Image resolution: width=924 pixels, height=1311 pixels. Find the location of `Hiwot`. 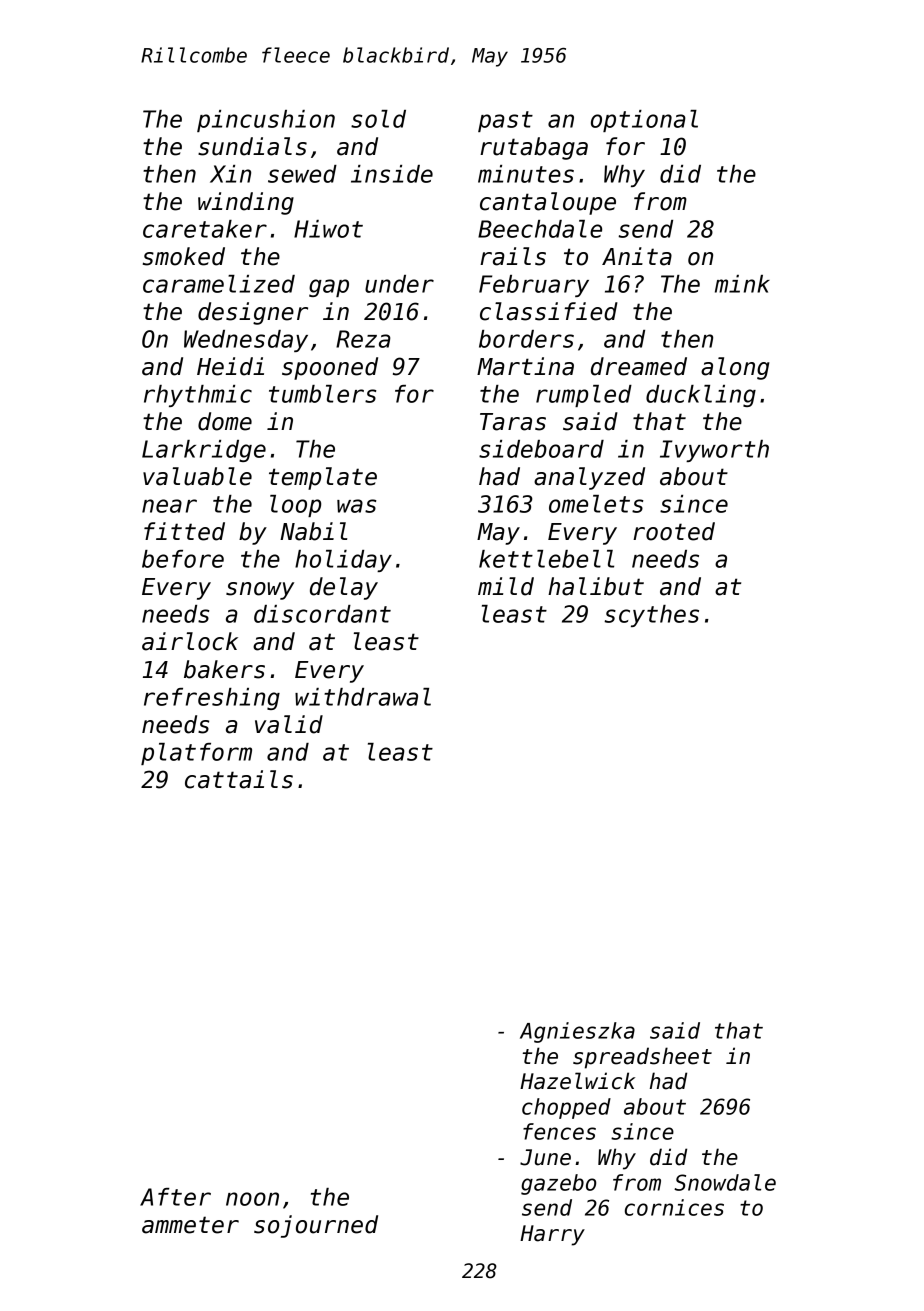

Hiwot is located at coordinates (328, 229).
